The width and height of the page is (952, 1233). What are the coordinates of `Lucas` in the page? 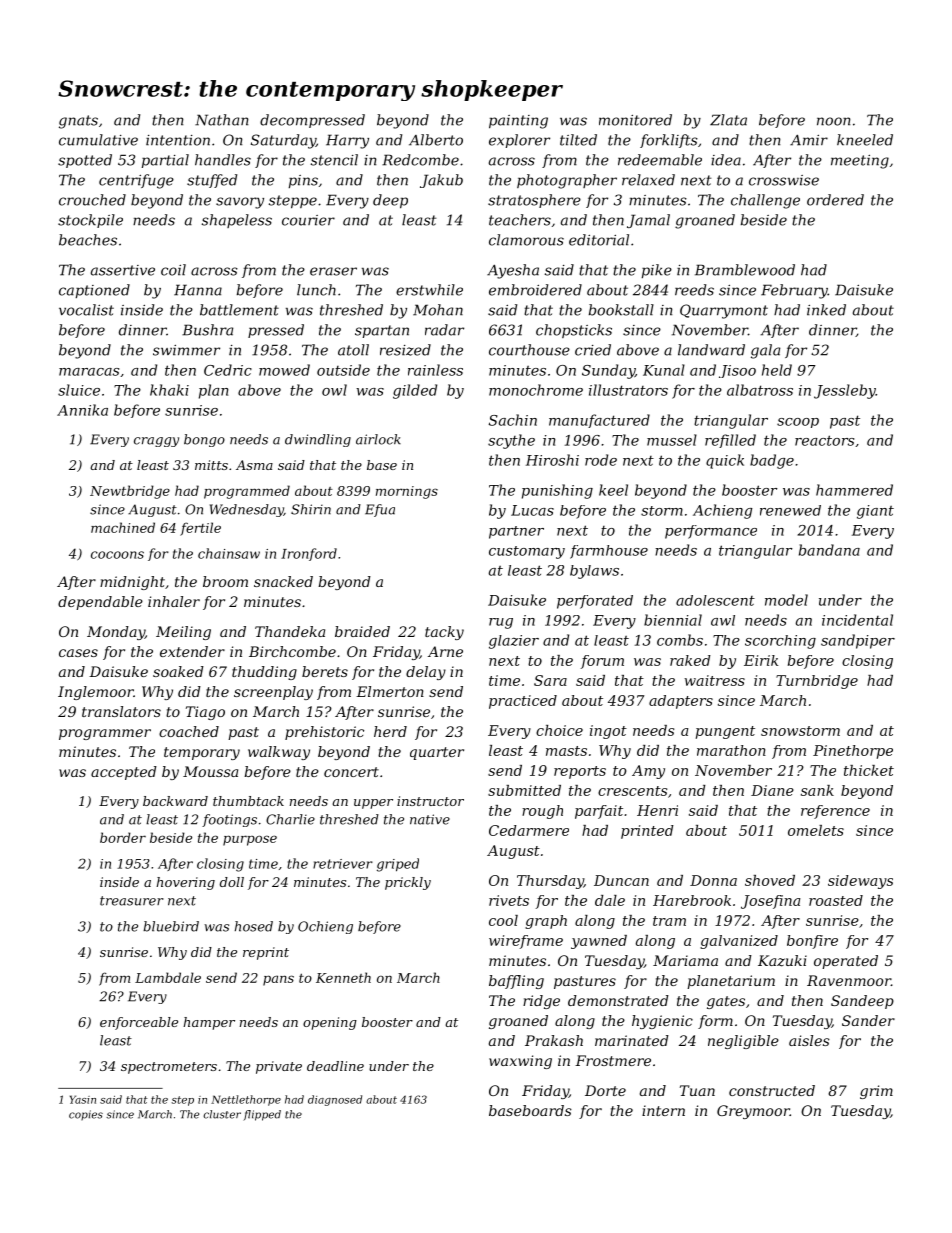 It's located at (532, 510).
